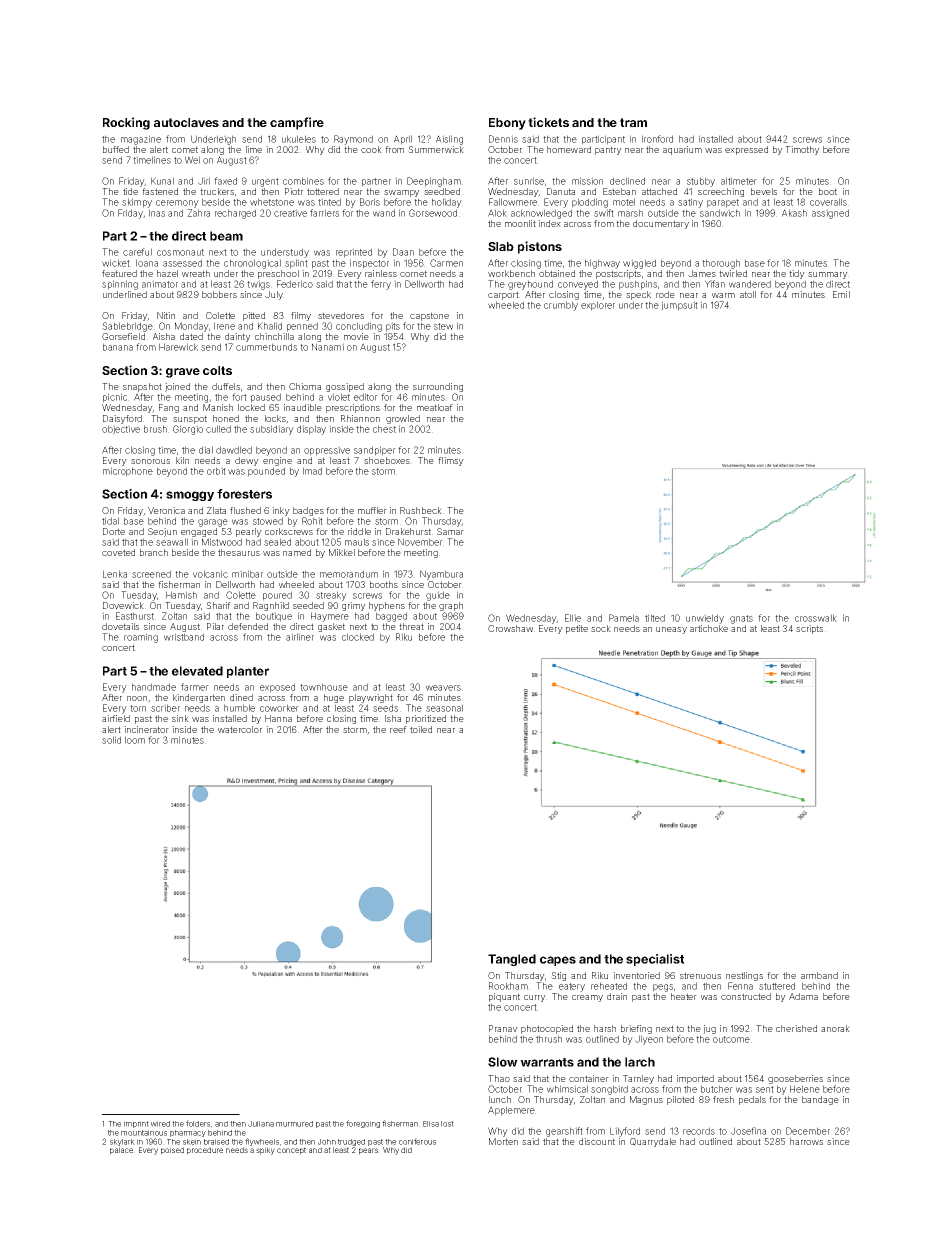 This screenshot has height=1233, width=952. Describe the element at coordinates (653, 1142) in the screenshot. I see `Quarrydale` at that location.
